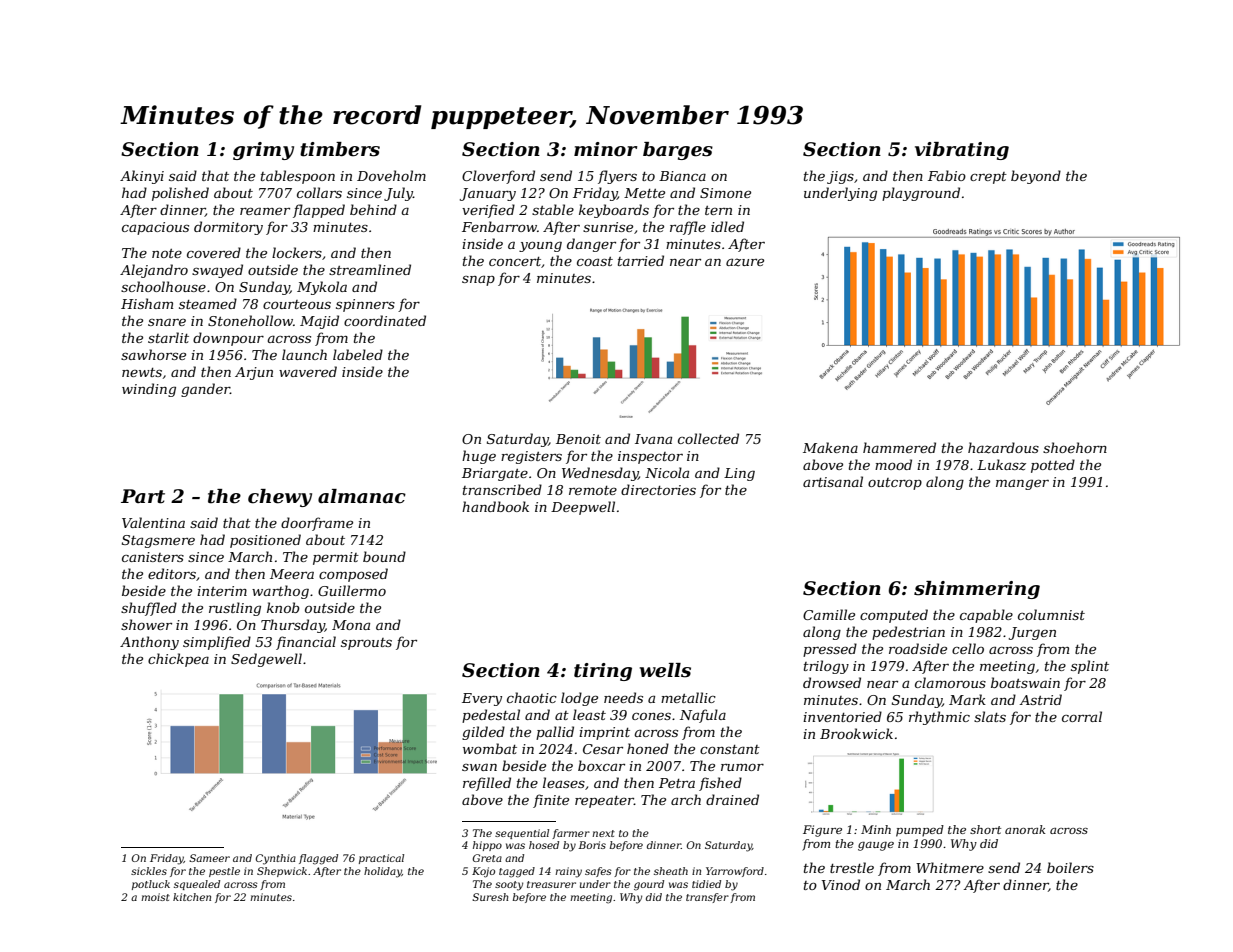 This screenshot has height=952, width=1233. I want to click on Suresh, so click(490, 897).
